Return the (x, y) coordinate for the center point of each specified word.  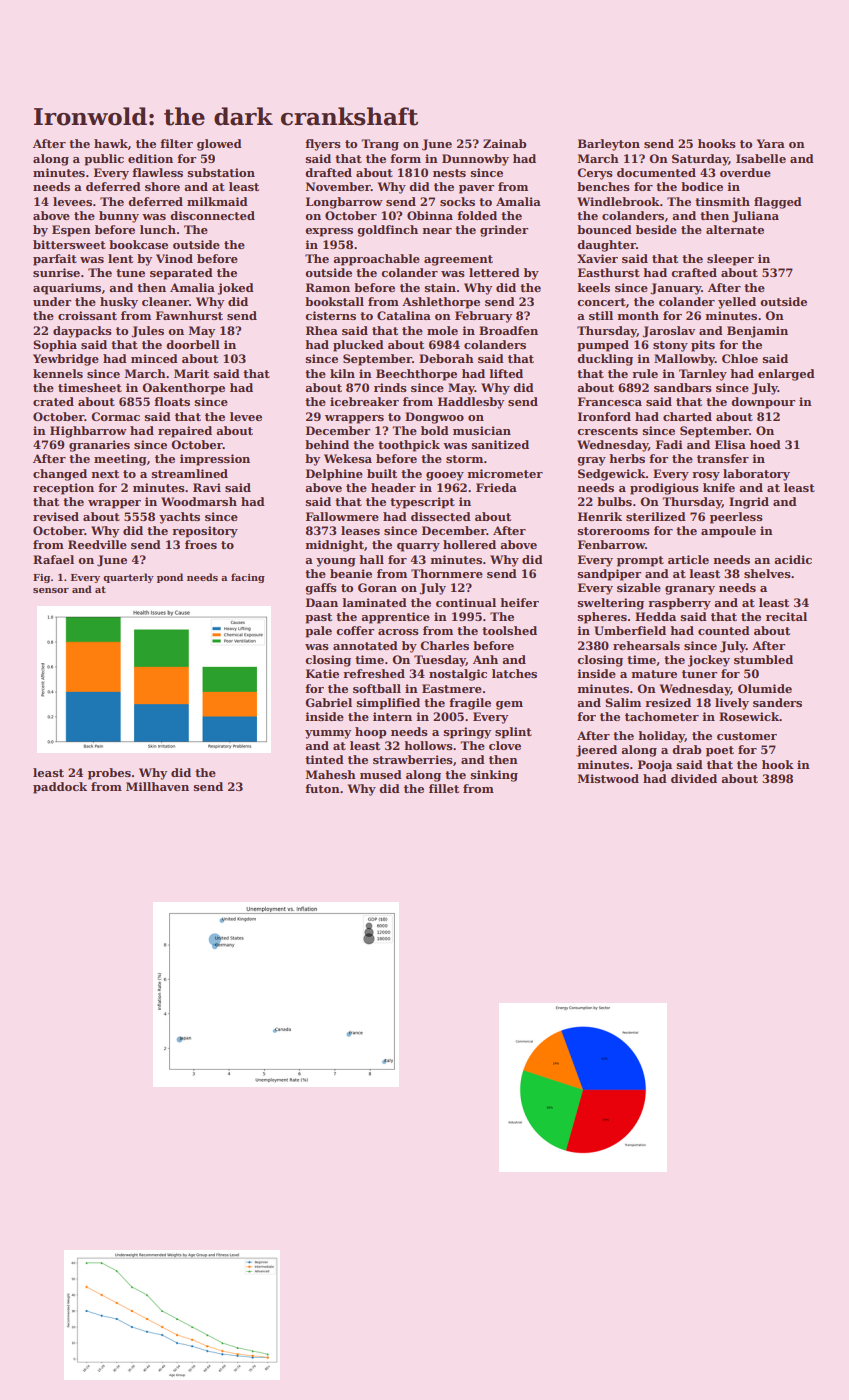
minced (154, 358)
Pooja (655, 766)
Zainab (504, 143)
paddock (60, 788)
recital (786, 616)
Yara (771, 143)
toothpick (409, 446)
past (318, 618)
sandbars (683, 387)
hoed (765, 444)
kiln (342, 373)
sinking (494, 776)
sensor (51, 590)
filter (176, 143)
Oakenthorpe (183, 389)
